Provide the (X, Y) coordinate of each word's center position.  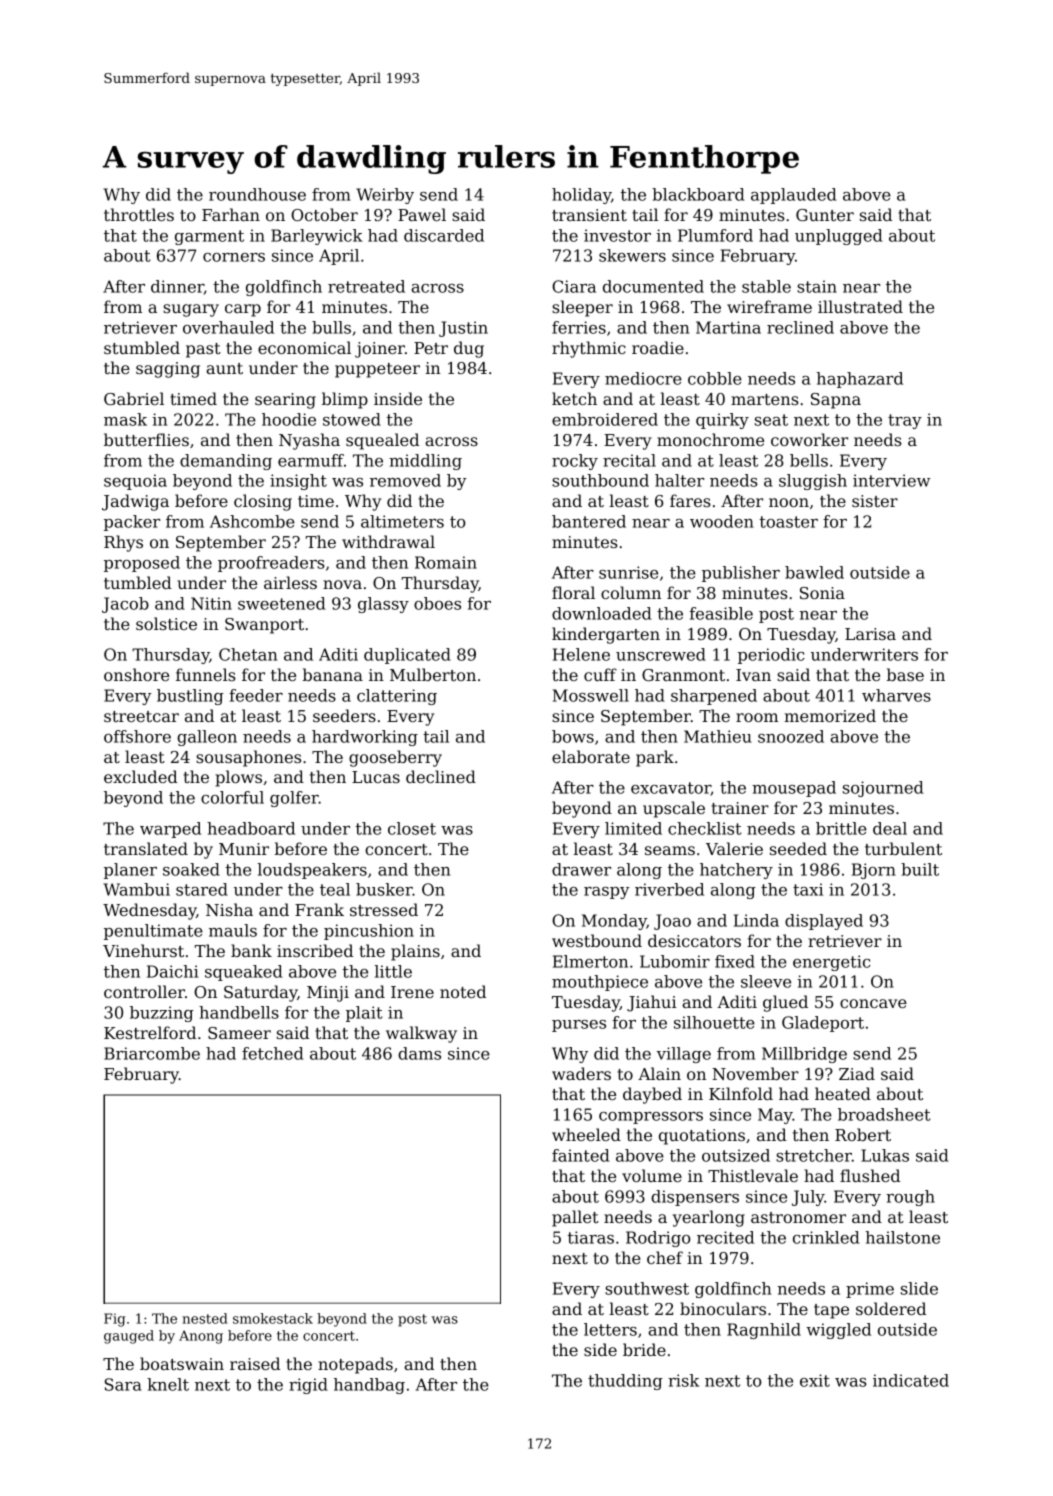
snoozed (791, 736)
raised (255, 1363)
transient (589, 215)
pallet (575, 1218)
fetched (272, 1053)
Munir (244, 849)
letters (610, 1329)
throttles (139, 214)
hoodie (289, 419)
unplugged (838, 237)
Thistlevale (753, 1175)
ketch (574, 398)
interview (891, 480)
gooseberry (395, 758)
